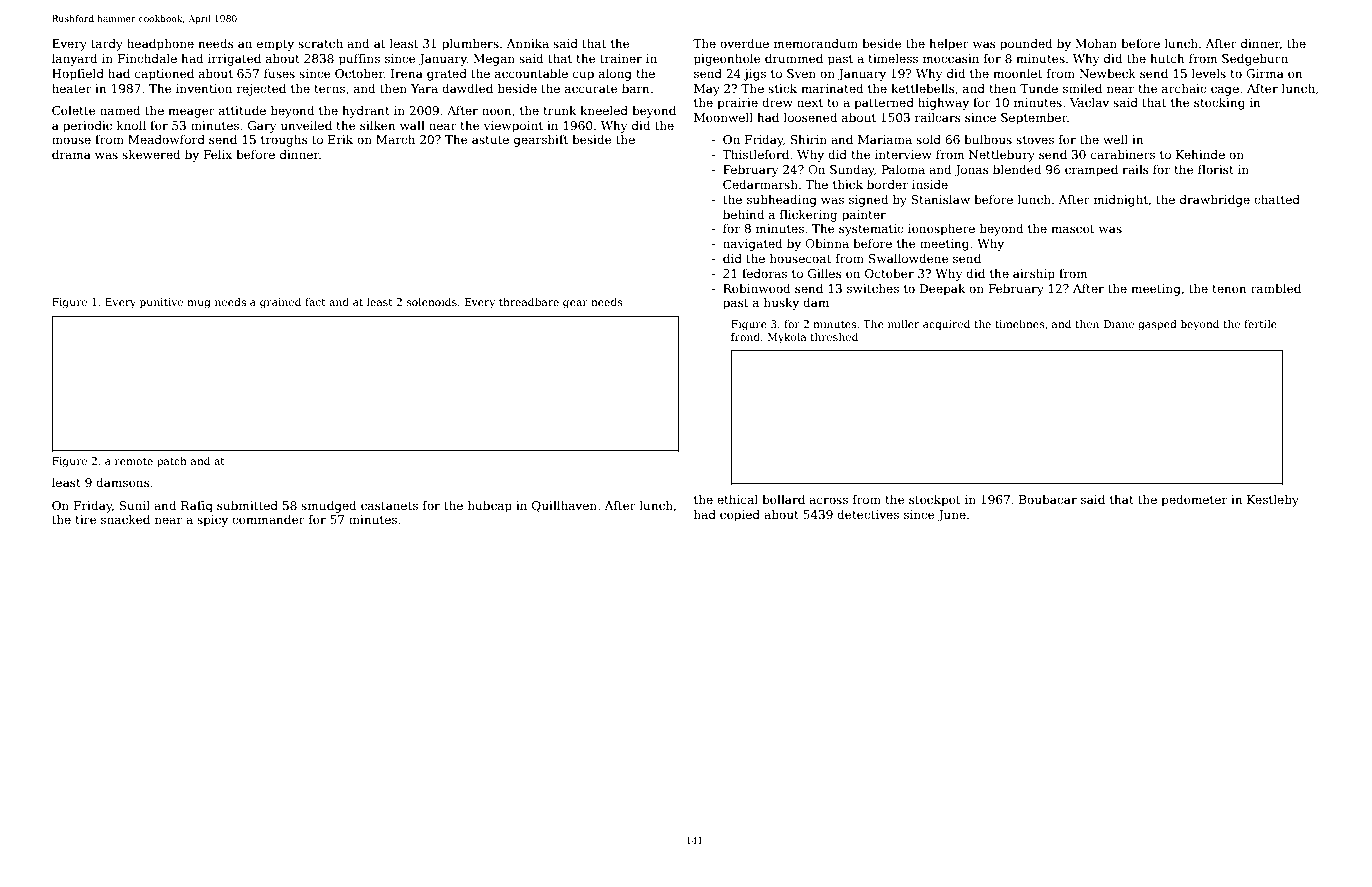 This screenshot has width=1372, height=887. I want to click on Sunday, so click(852, 171).
